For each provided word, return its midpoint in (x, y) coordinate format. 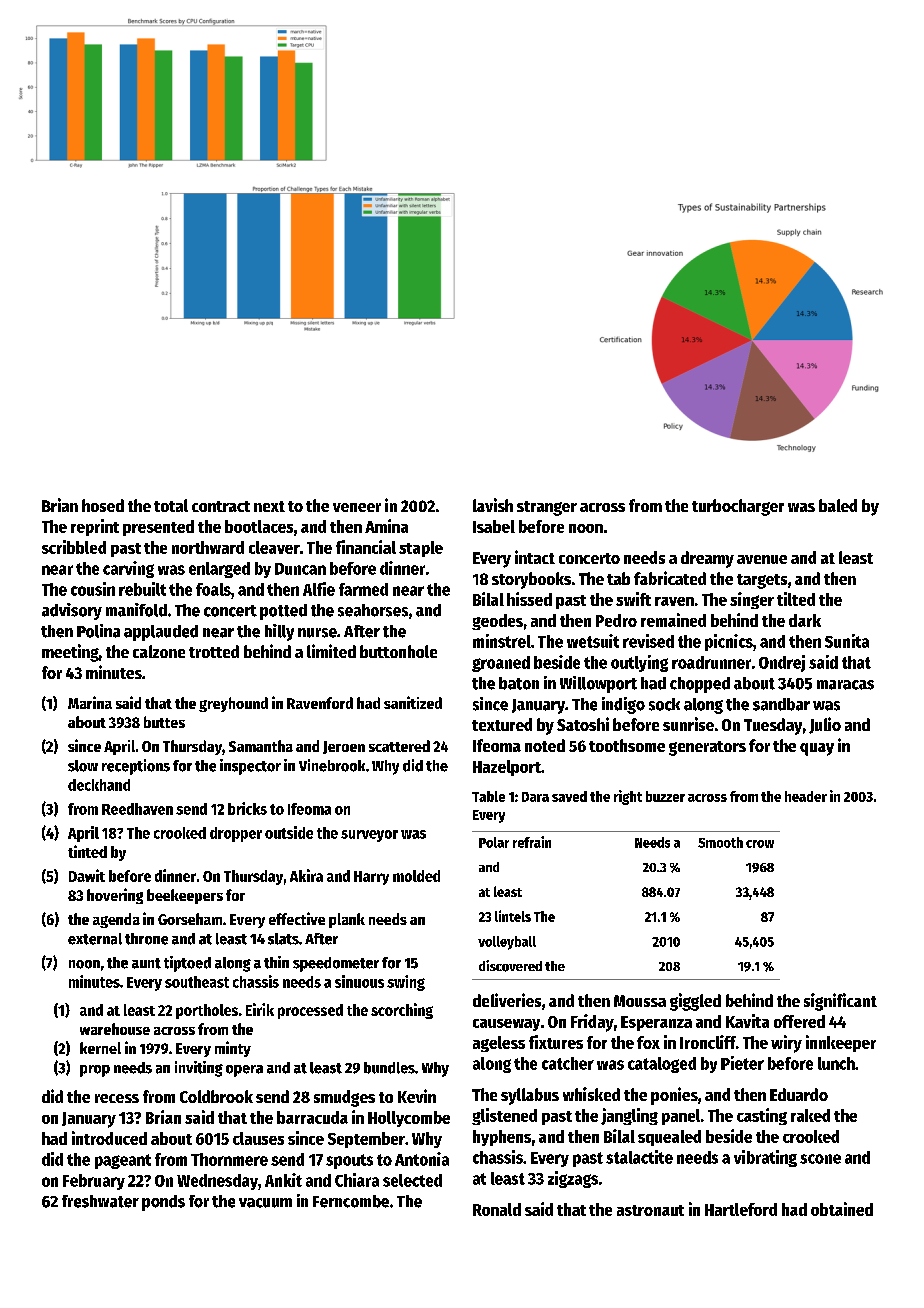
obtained (842, 1209)
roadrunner (711, 662)
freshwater (100, 1201)
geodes (497, 622)
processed (310, 1011)
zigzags (573, 1179)
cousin (93, 589)
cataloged (662, 1065)
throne (146, 939)
